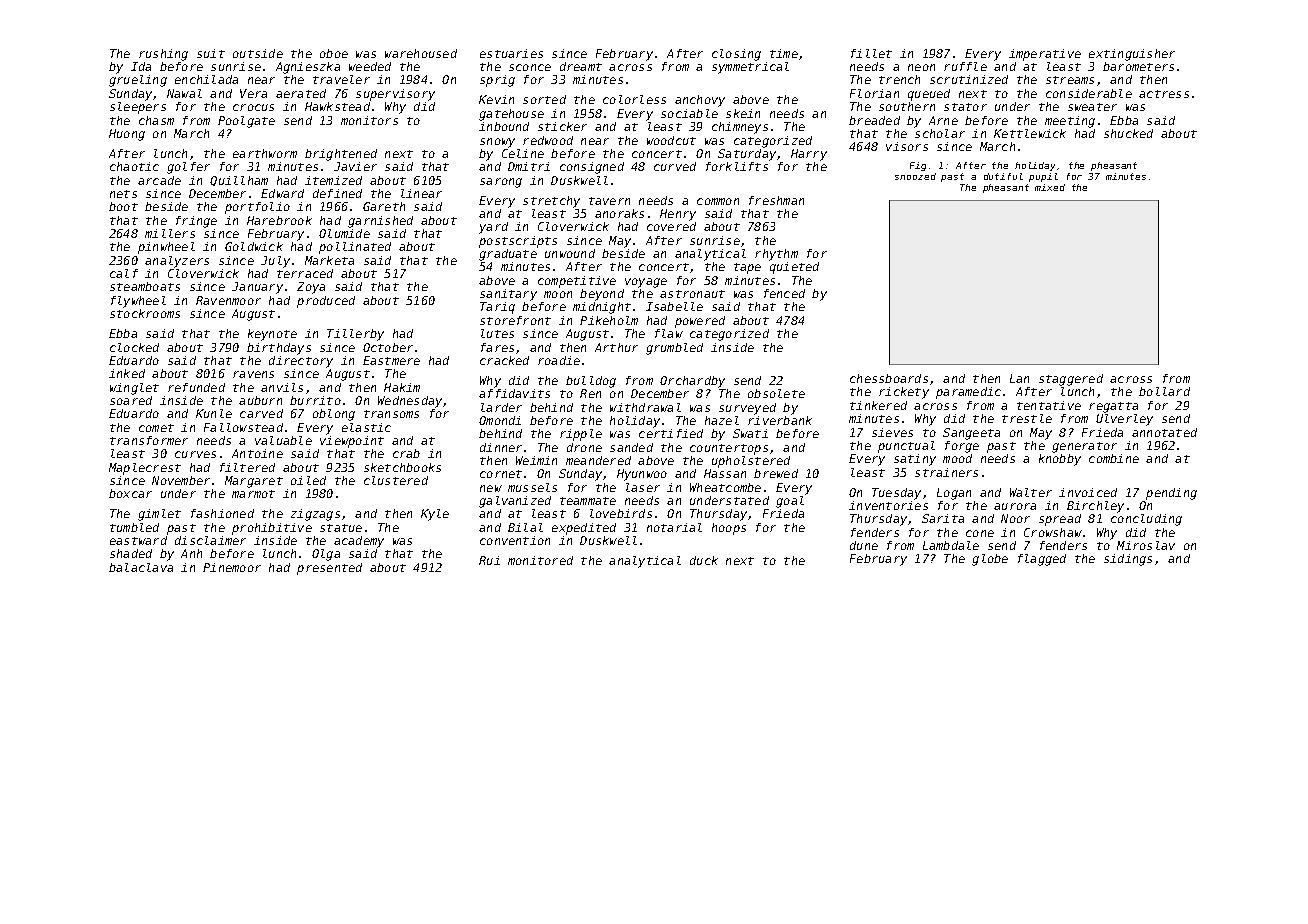 The width and height of the screenshot is (1308, 924). I want to click on closing, so click(736, 55).
